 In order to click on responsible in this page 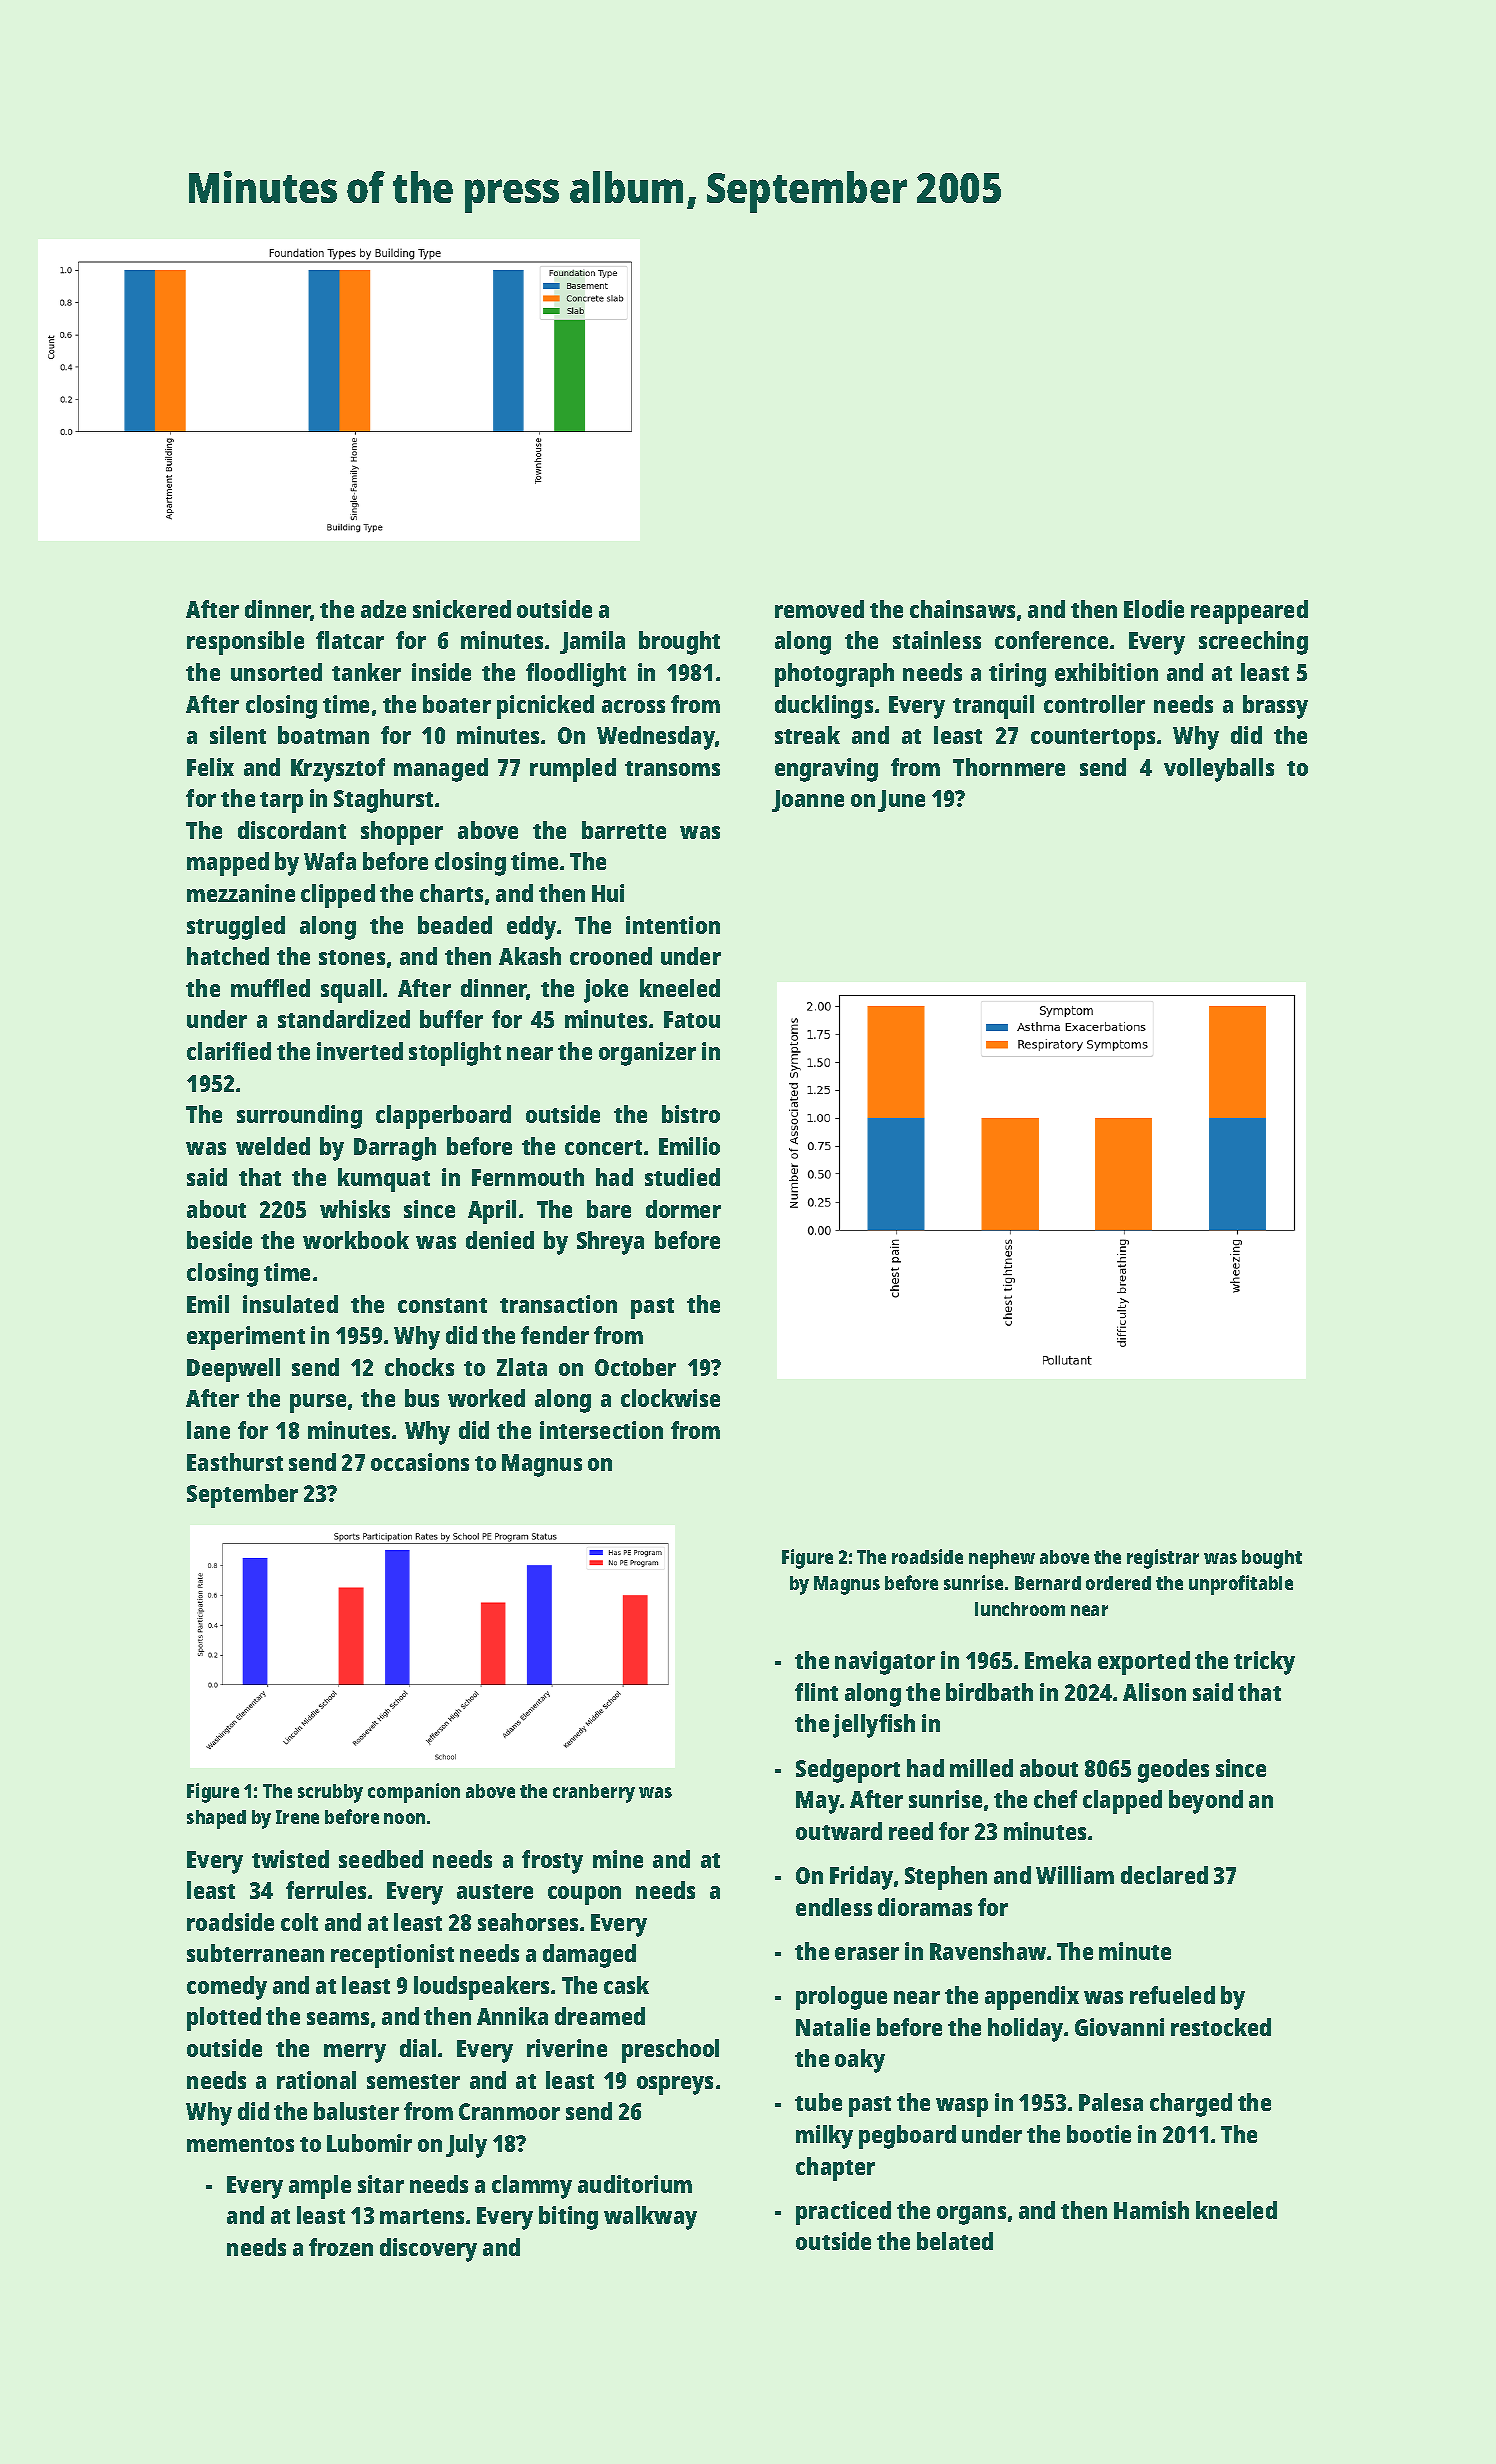, I will do `click(245, 643)`.
